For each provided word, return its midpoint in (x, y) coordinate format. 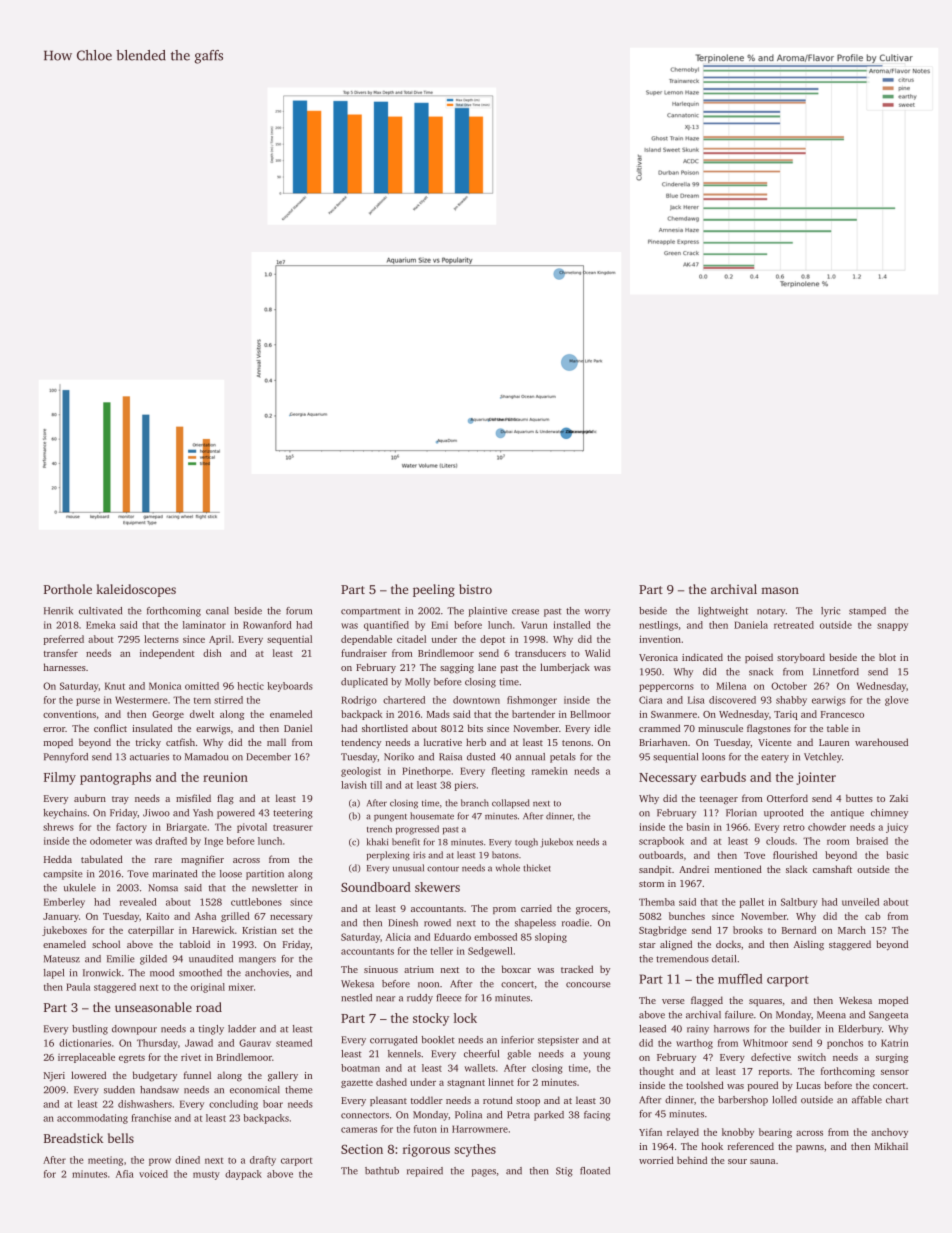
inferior (517, 1040)
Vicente (775, 742)
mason (780, 590)
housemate (432, 816)
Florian (741, 813)
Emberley (64, 903)
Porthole (68, 589)
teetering (293, 814)
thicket (537, 868)
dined (187, 1160)
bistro (475, 589)
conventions (69, 714)
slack (796, 869)
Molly (417, 683)
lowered (88, 1075)
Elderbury (860, 1030)
